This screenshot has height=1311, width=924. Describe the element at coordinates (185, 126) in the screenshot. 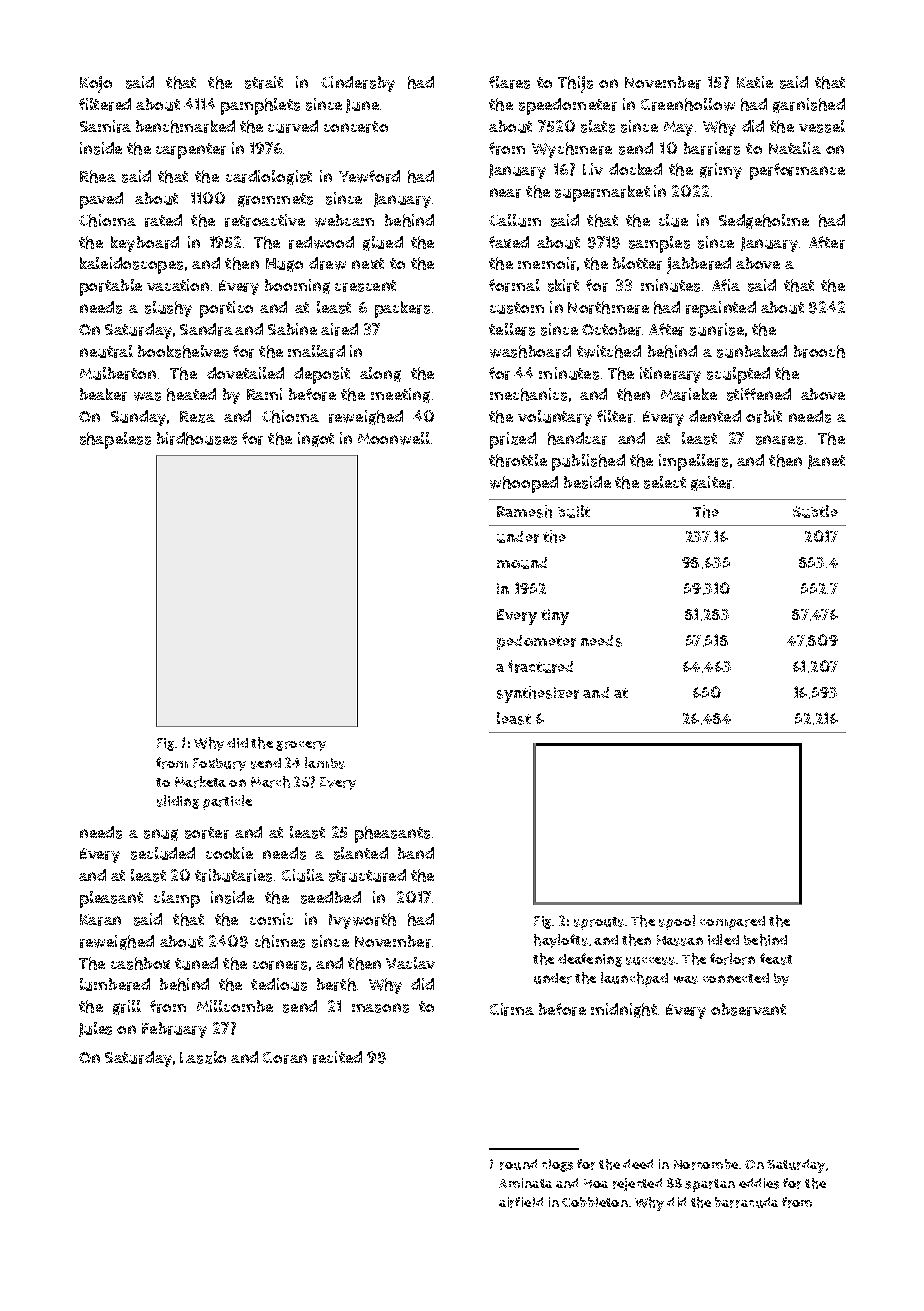

I see `benchmarked` at that location.
